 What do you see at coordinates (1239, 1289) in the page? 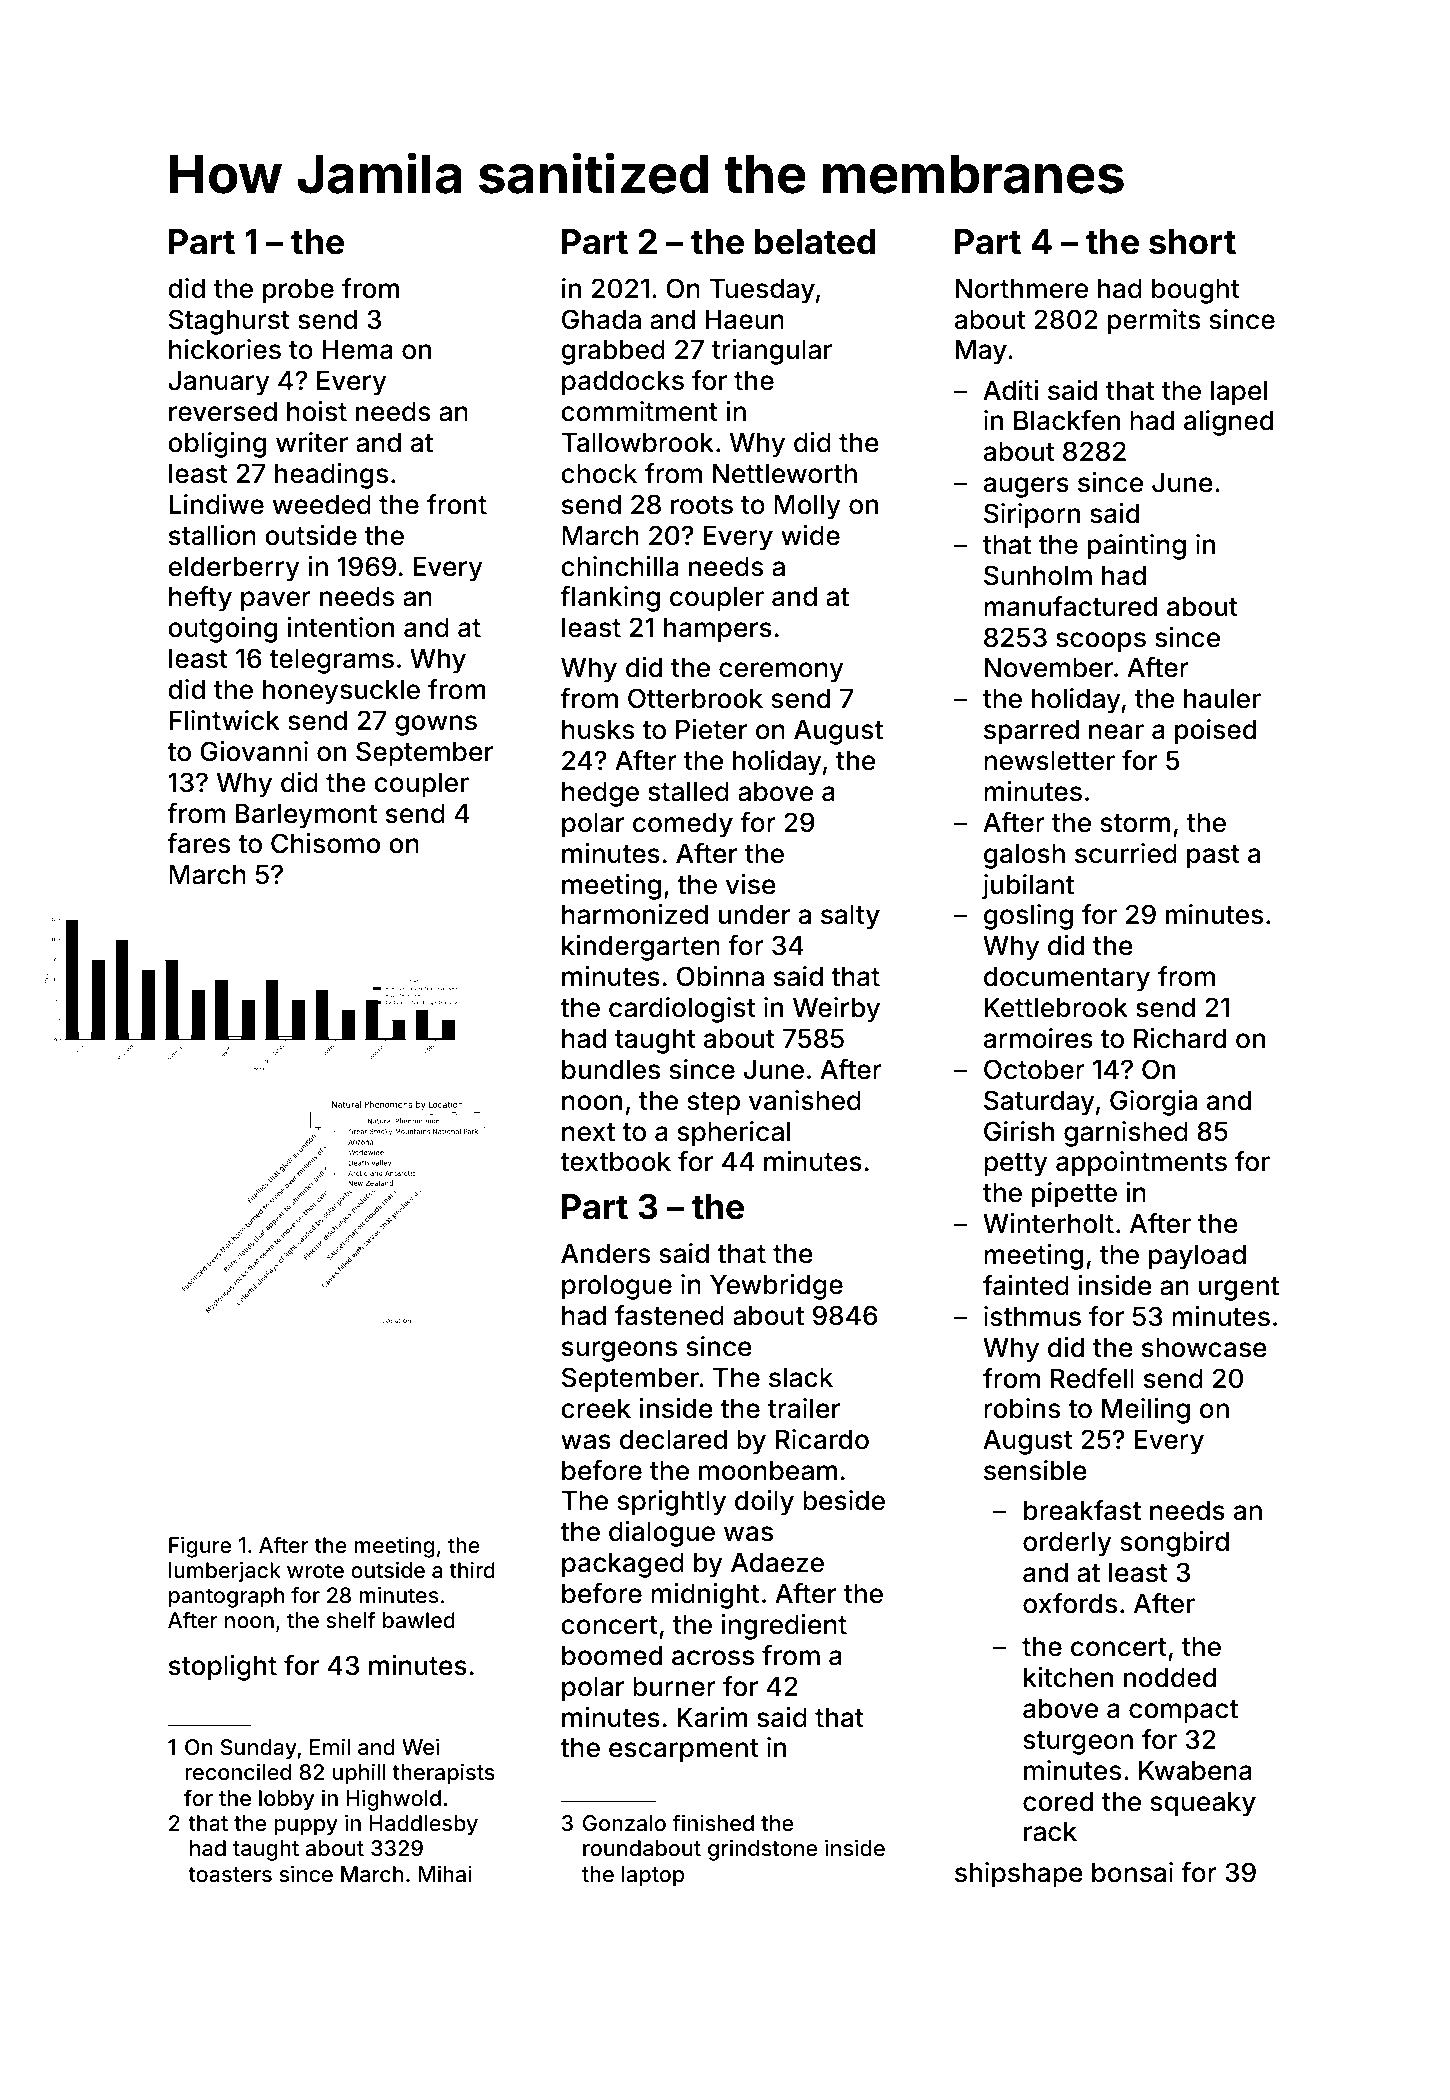
I see `urgent` at bounding box center [1239, 1289].
